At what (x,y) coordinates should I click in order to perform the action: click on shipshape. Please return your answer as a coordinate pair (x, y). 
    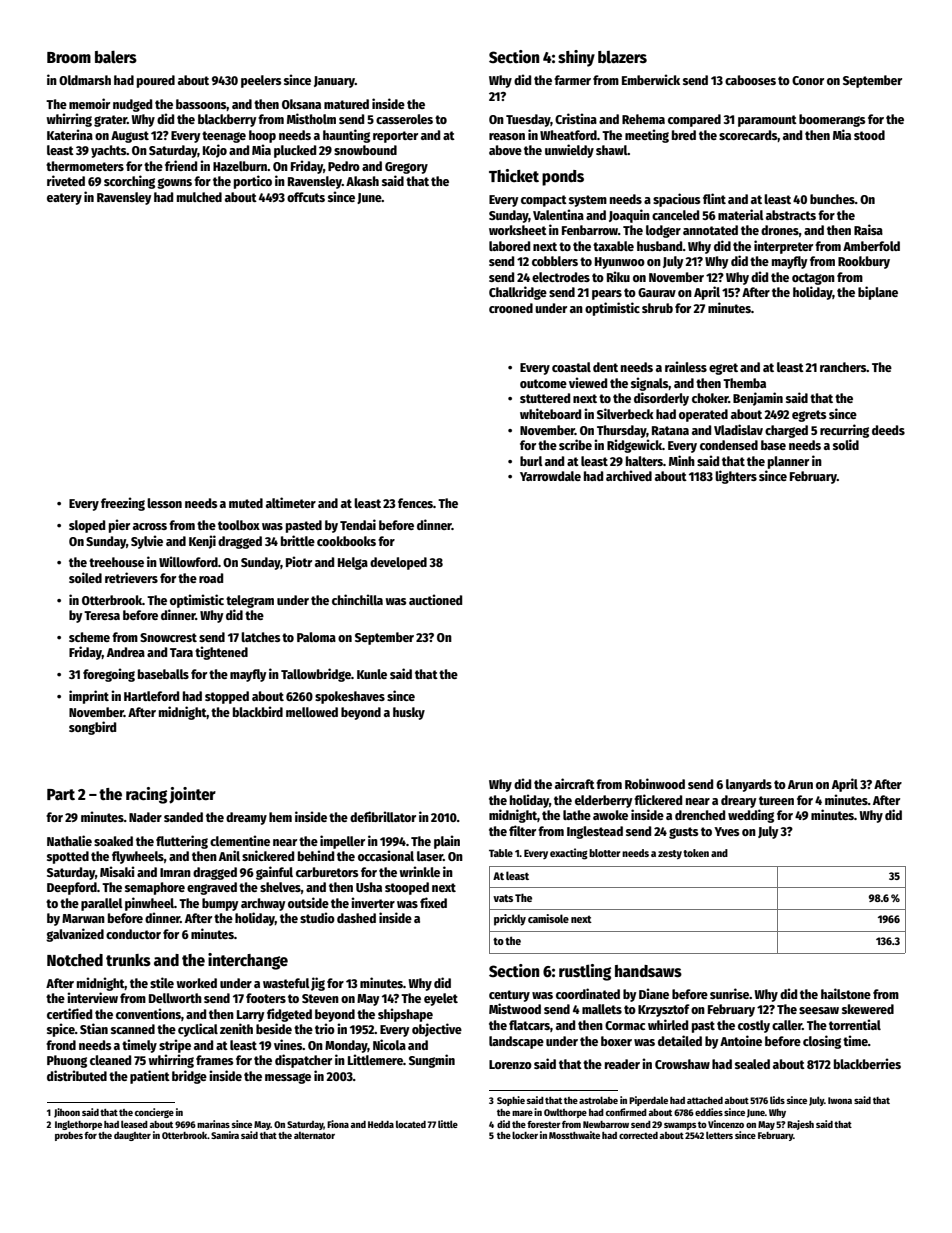
    Looking at the image, I should click on (405, 1015).
